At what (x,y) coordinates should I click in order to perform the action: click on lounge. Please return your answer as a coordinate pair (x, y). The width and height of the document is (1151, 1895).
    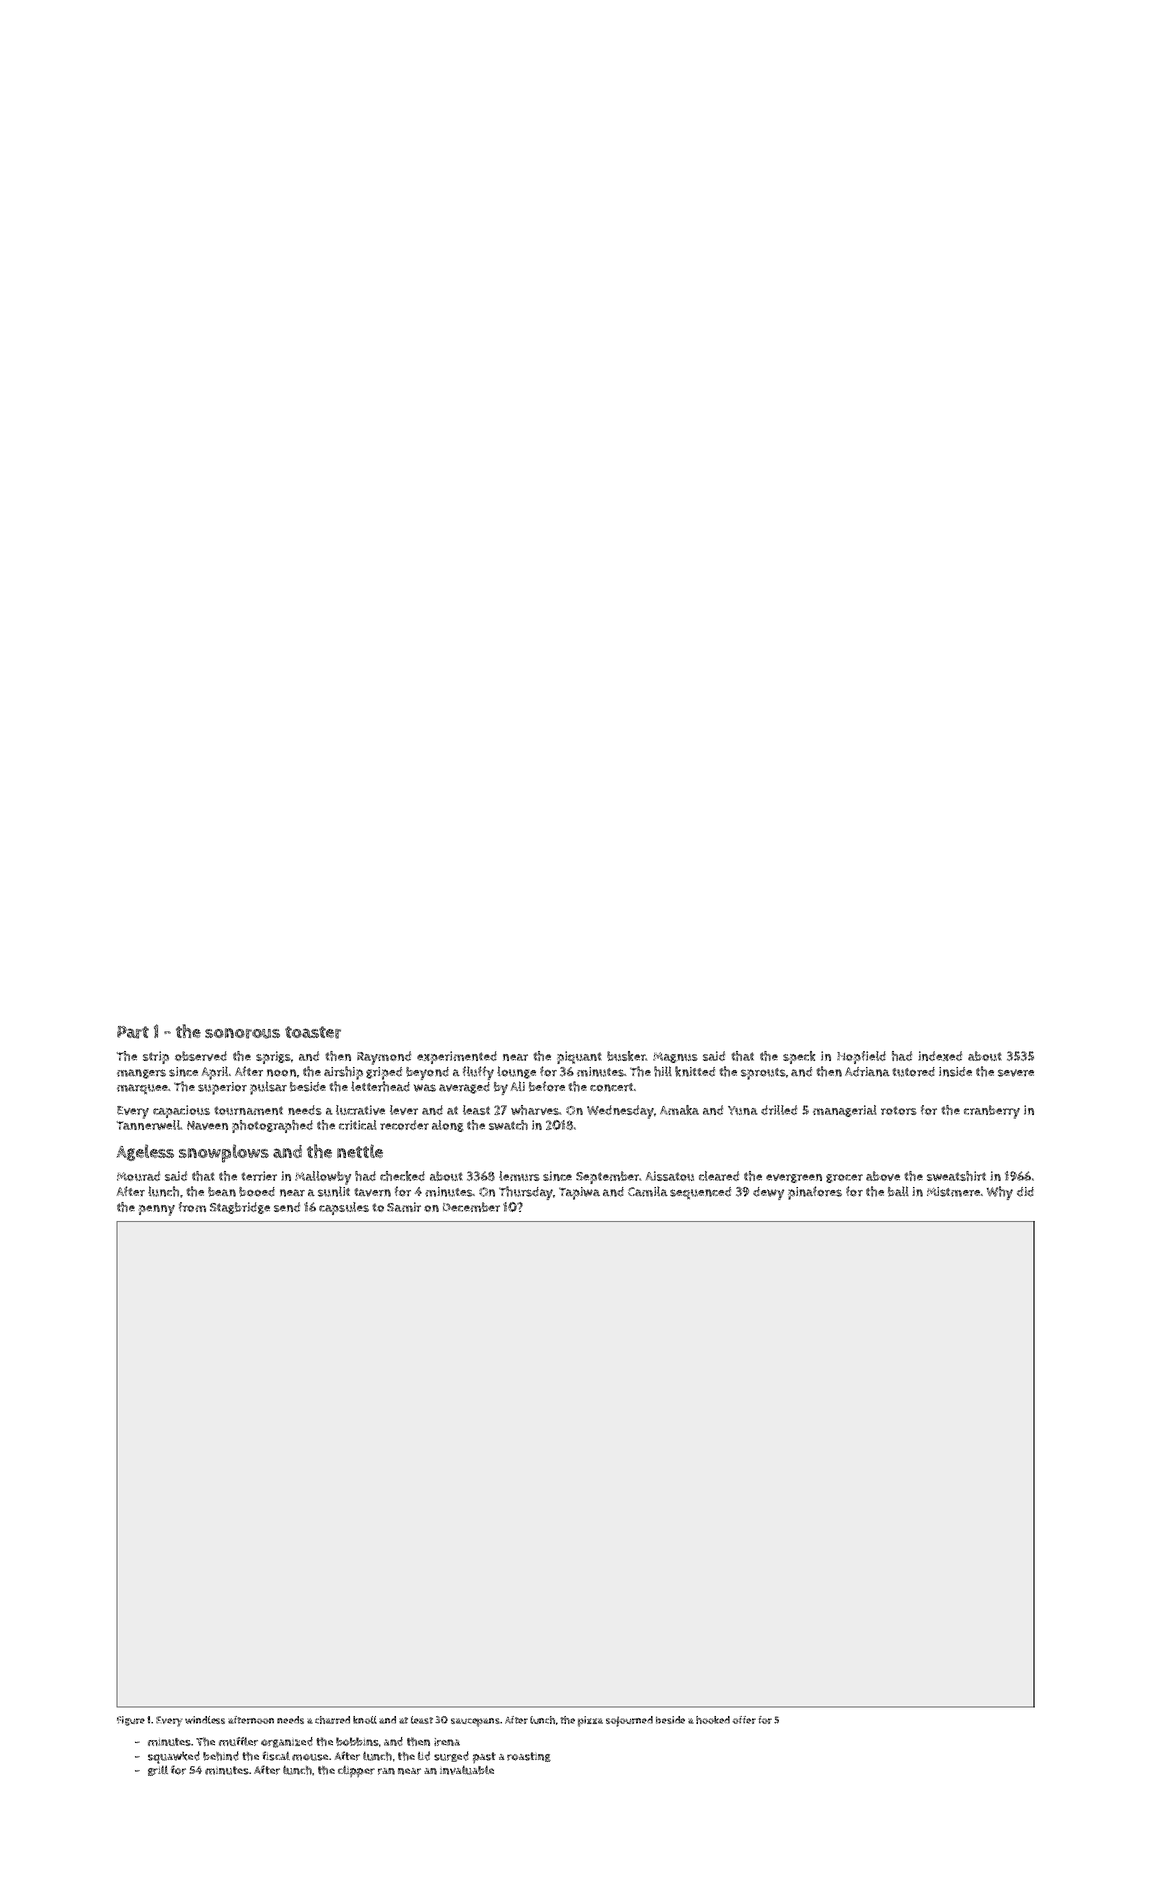
    Looking at the image, I should click on (516, 1072).
